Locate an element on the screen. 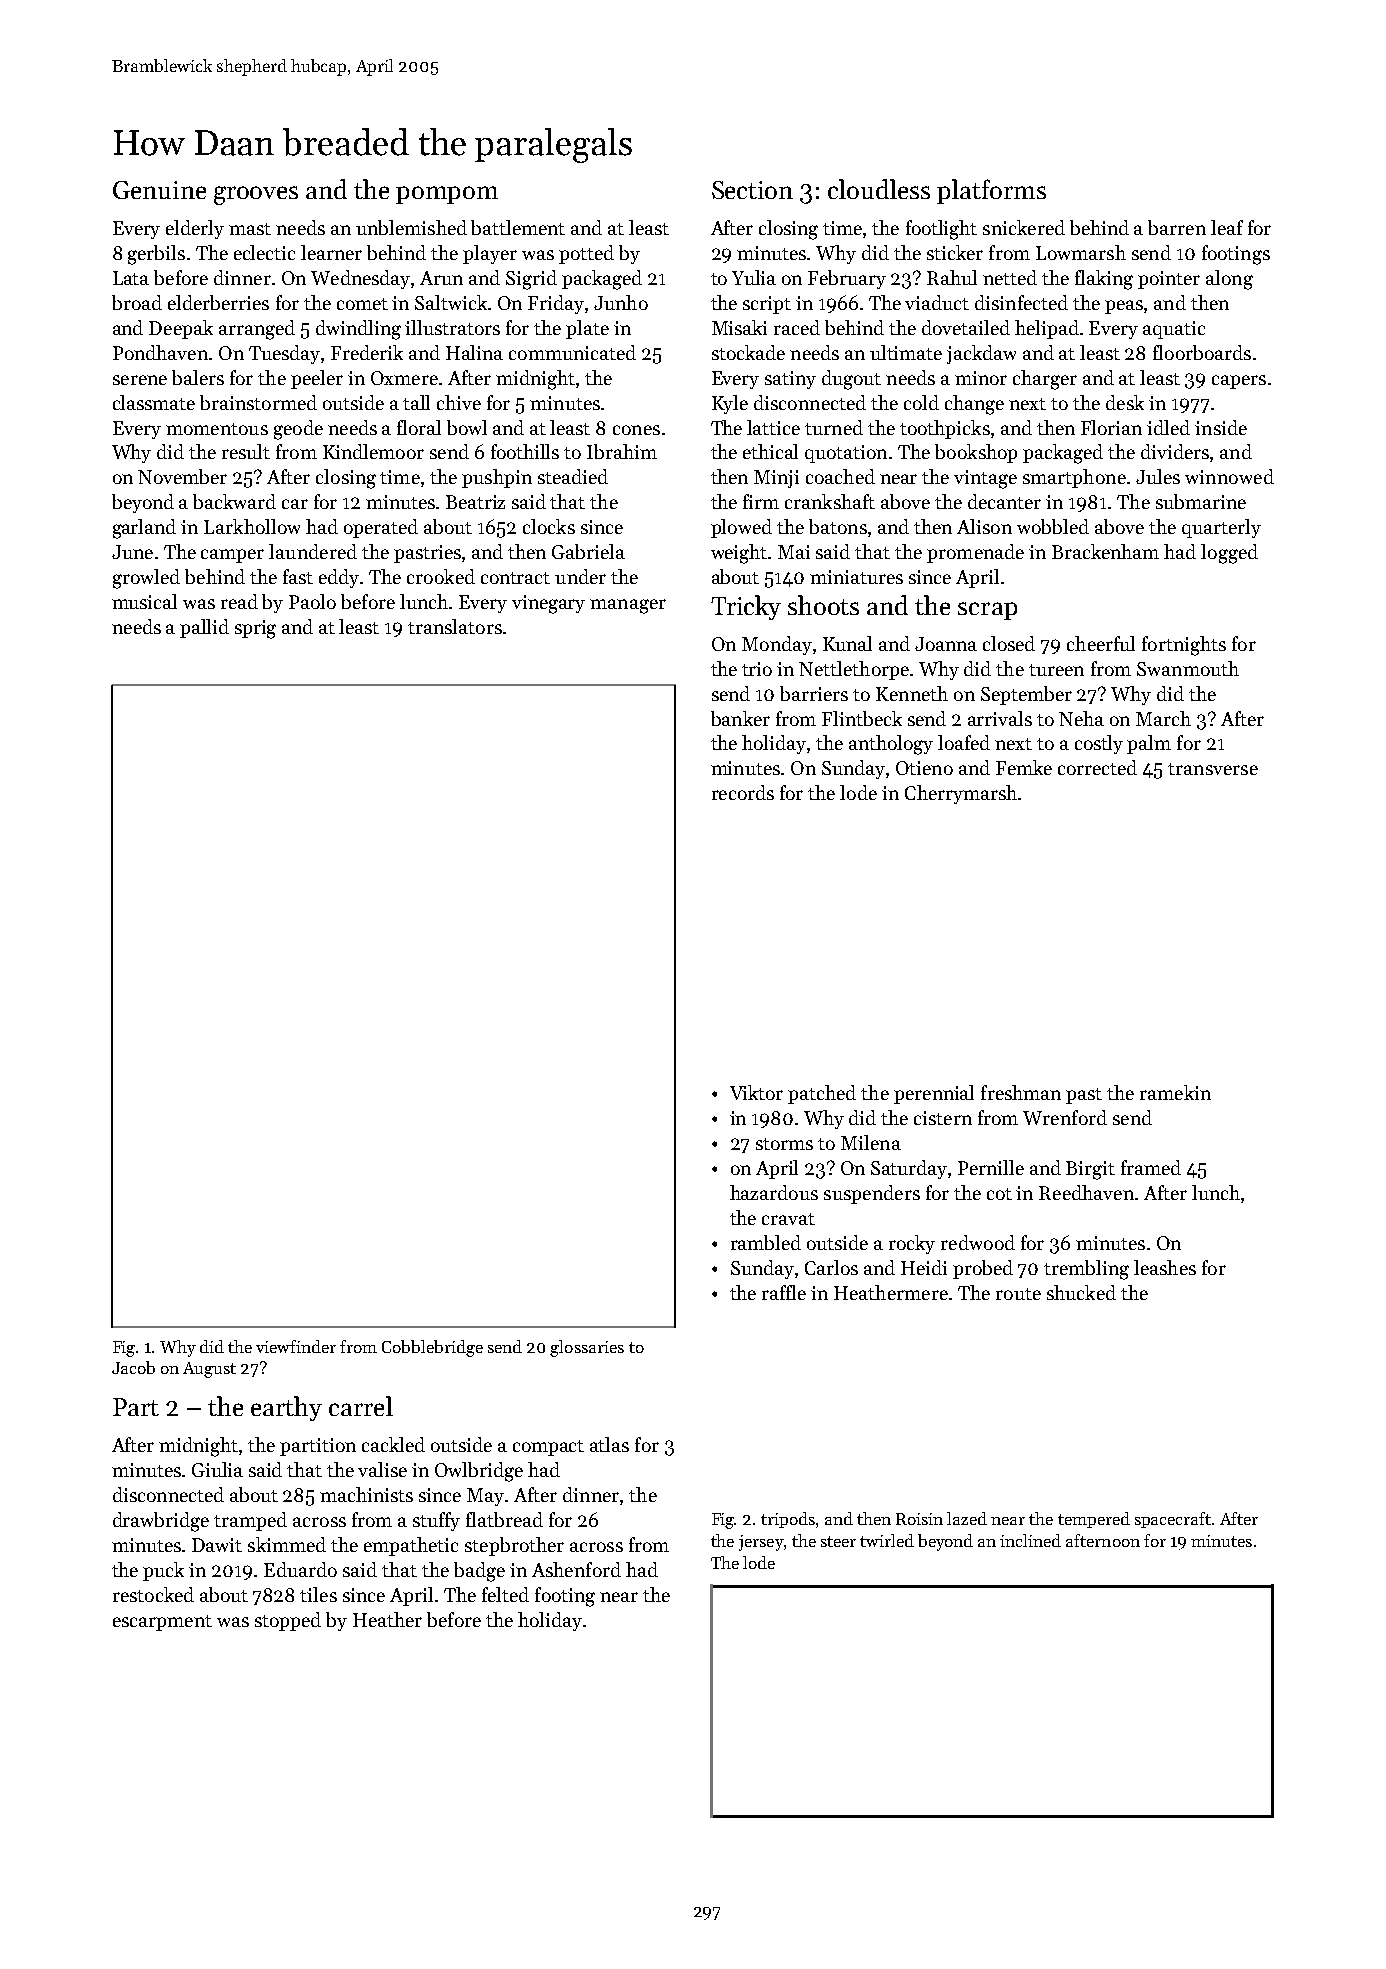  transverse is located at coordinates (1213, 769).
